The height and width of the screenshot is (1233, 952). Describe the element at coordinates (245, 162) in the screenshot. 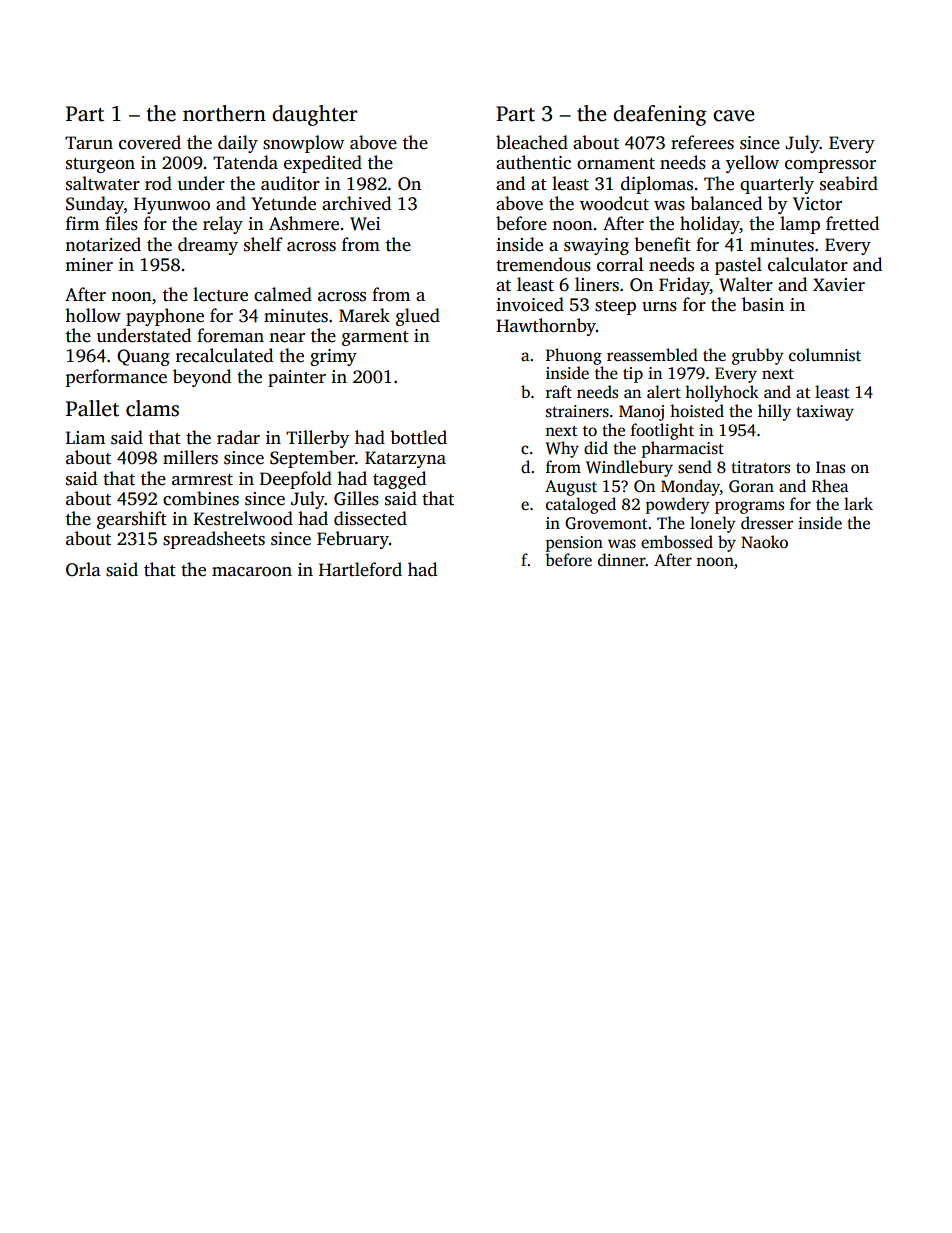

I see `Tatenda` at that location.
